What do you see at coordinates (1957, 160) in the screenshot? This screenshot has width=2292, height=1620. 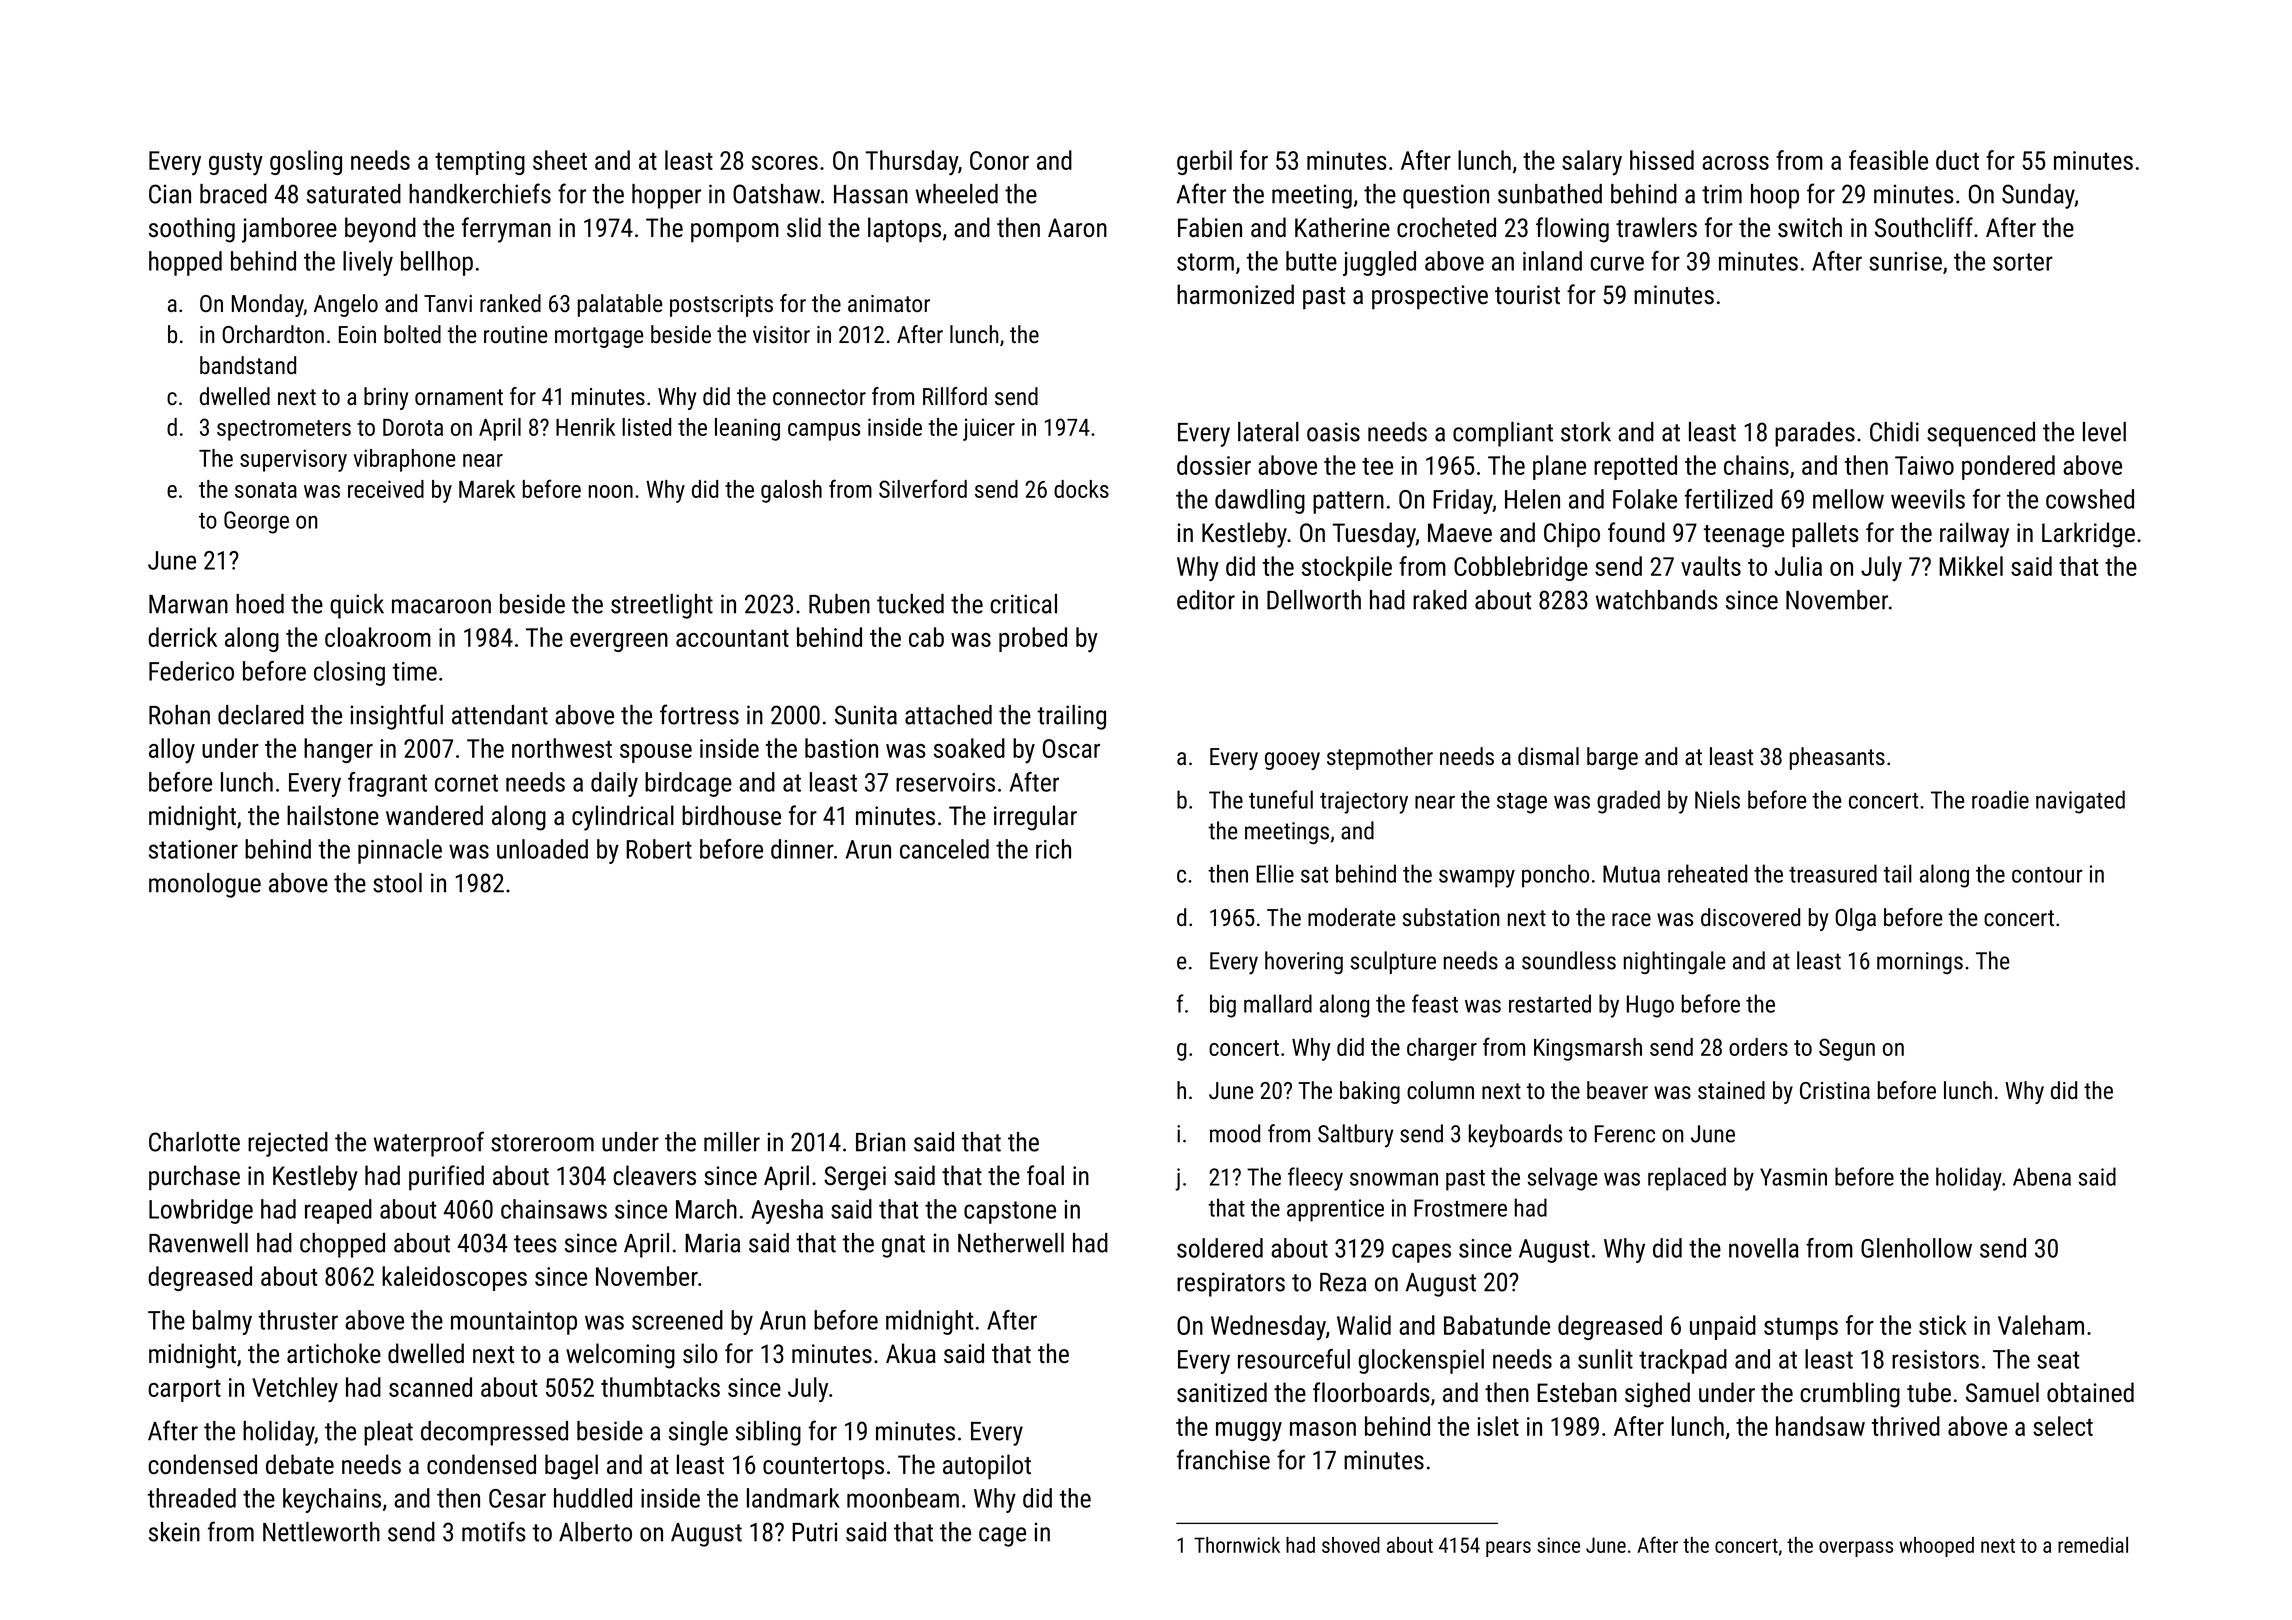 I see `duct` at bounding box center [1957, 160].
